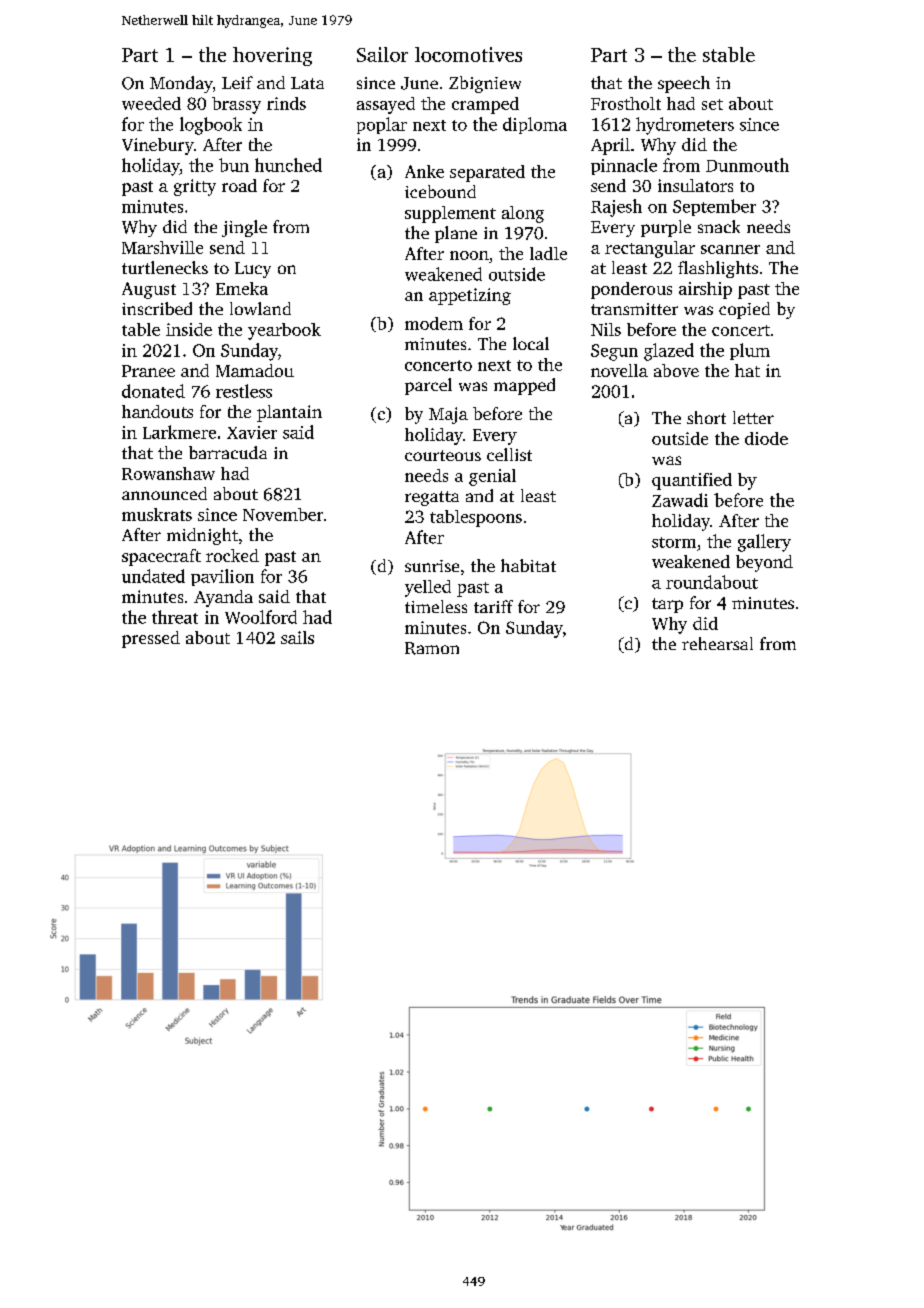  Describe the element at coordinates (469, 255) in the page. I see `noon` at that location.
